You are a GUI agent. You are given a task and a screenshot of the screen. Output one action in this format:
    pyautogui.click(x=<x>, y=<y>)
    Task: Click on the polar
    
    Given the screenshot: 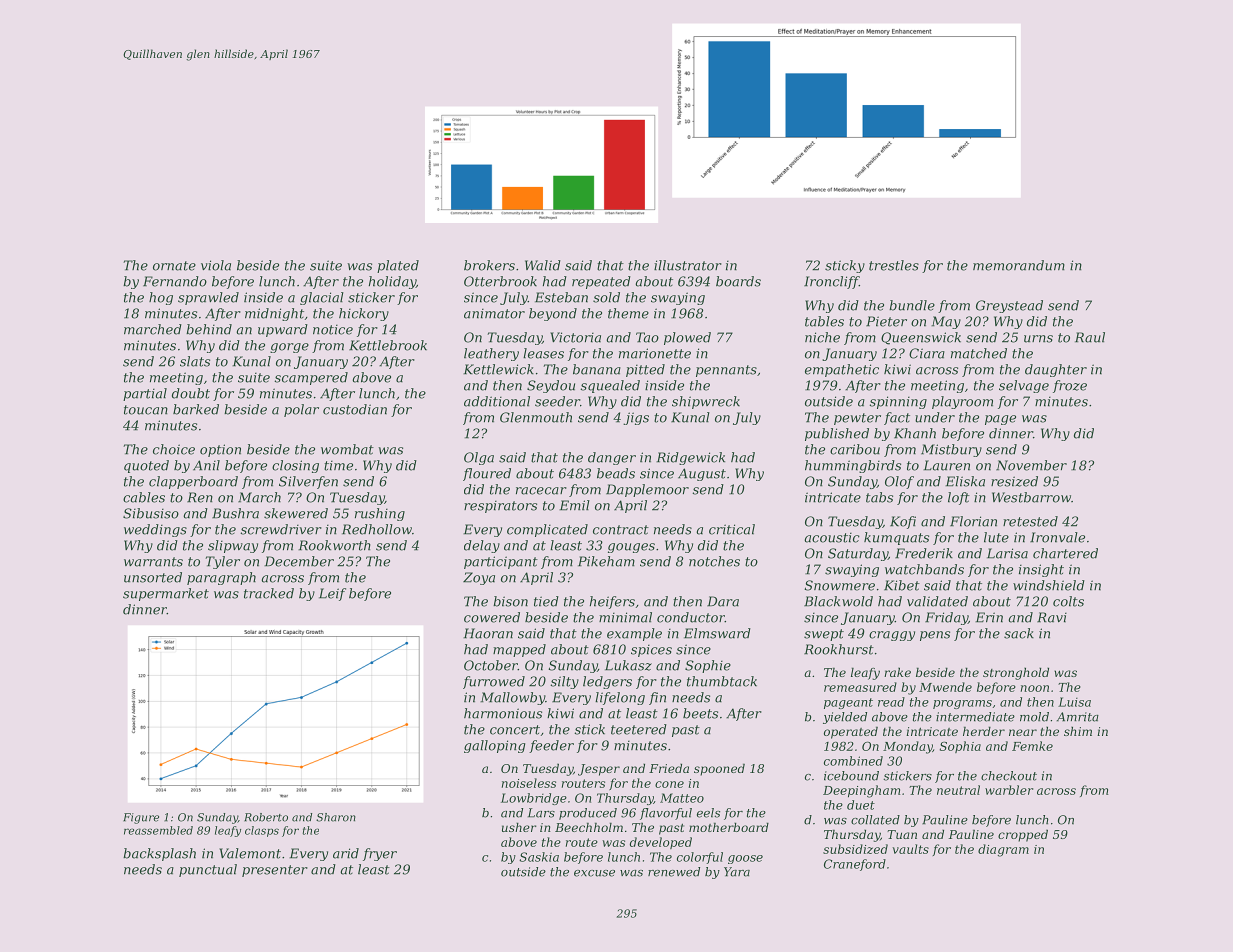 What is the action you would take?
    pyautogui.click(x=301, y=410)
